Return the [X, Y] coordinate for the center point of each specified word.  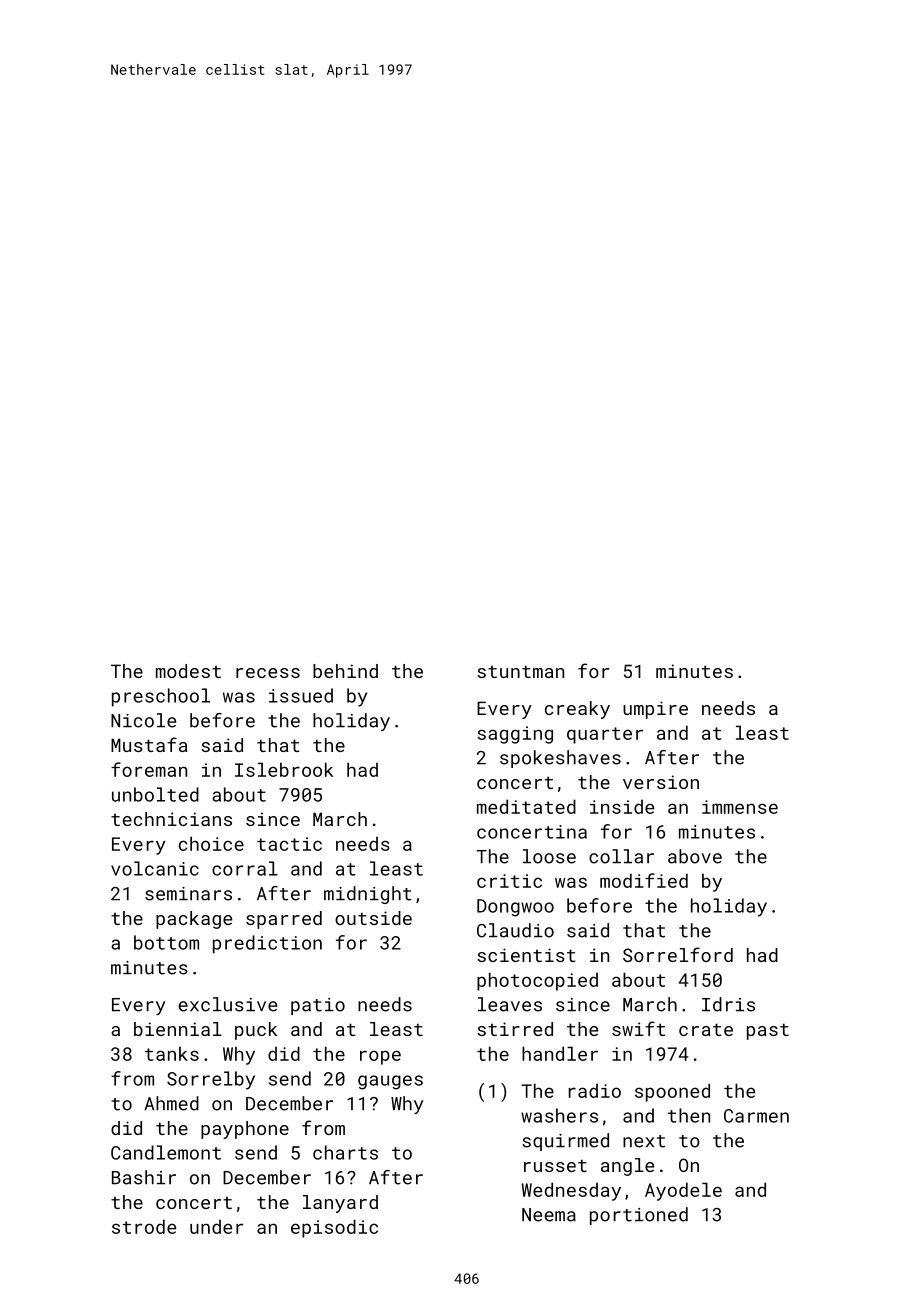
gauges [390, 1082]
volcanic [155, 868]
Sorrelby [211, 1080]
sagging [515, 735]
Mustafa [149, 744]
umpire [655, 710]
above [695, 856]
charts [345, 1152]
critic [509, 881]
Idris [728, 1004]
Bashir [144, 1177]
